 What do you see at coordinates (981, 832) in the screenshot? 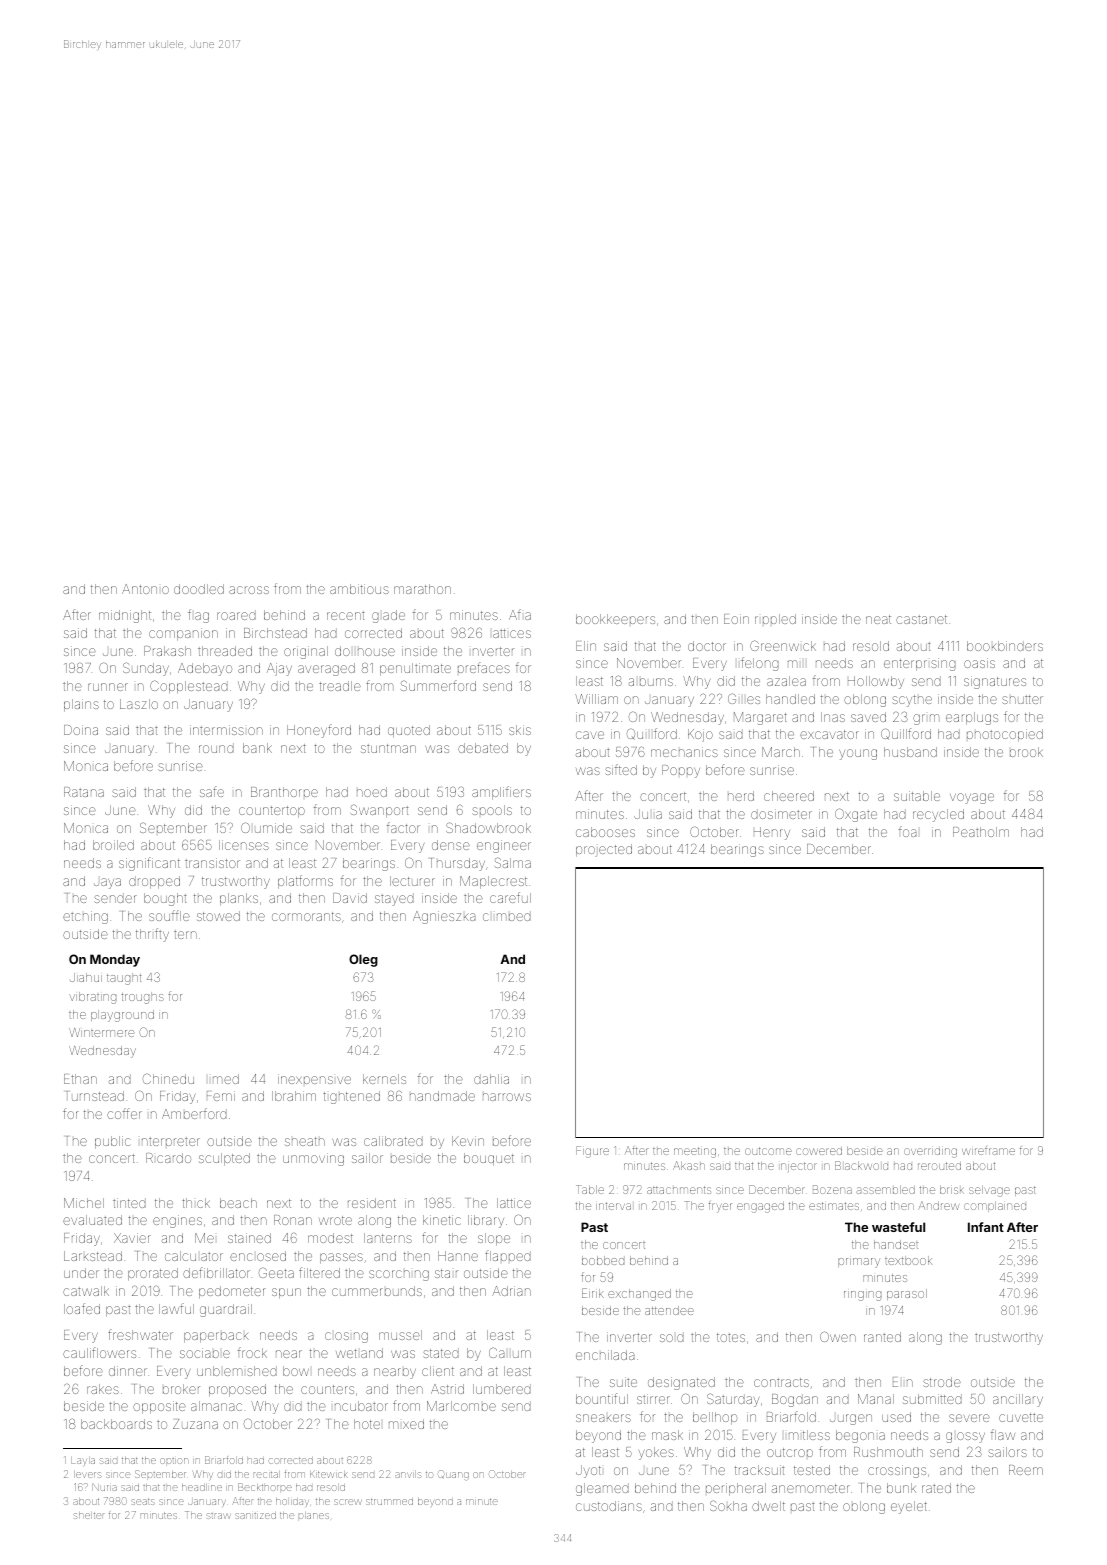
I see `Peatholm` at bounding box center [981, 832].
